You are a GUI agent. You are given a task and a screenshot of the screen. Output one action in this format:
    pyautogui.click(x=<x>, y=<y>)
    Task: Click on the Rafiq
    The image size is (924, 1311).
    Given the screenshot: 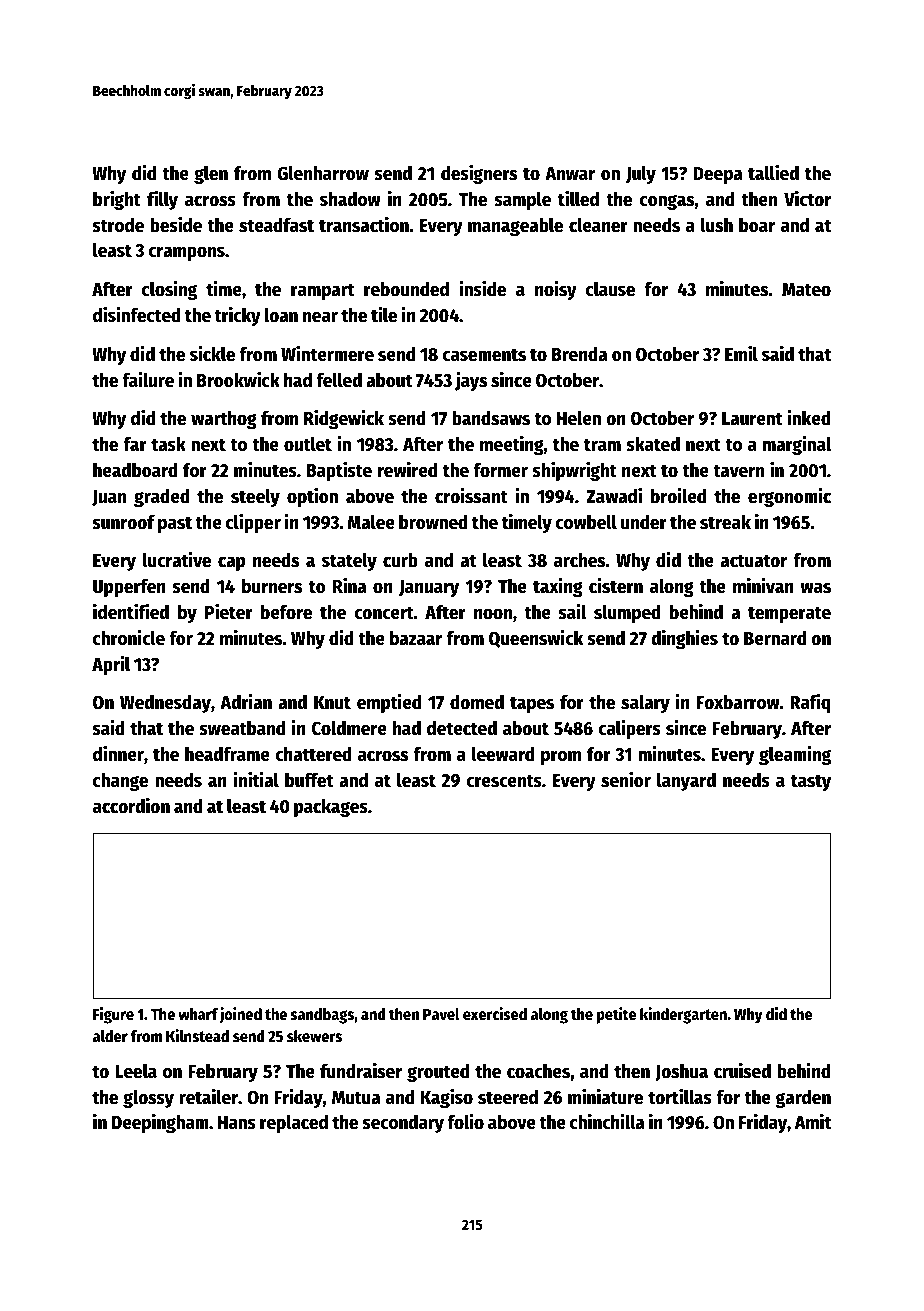 What is the action you would take?
    pyautogui.click(x=810, y=703)
